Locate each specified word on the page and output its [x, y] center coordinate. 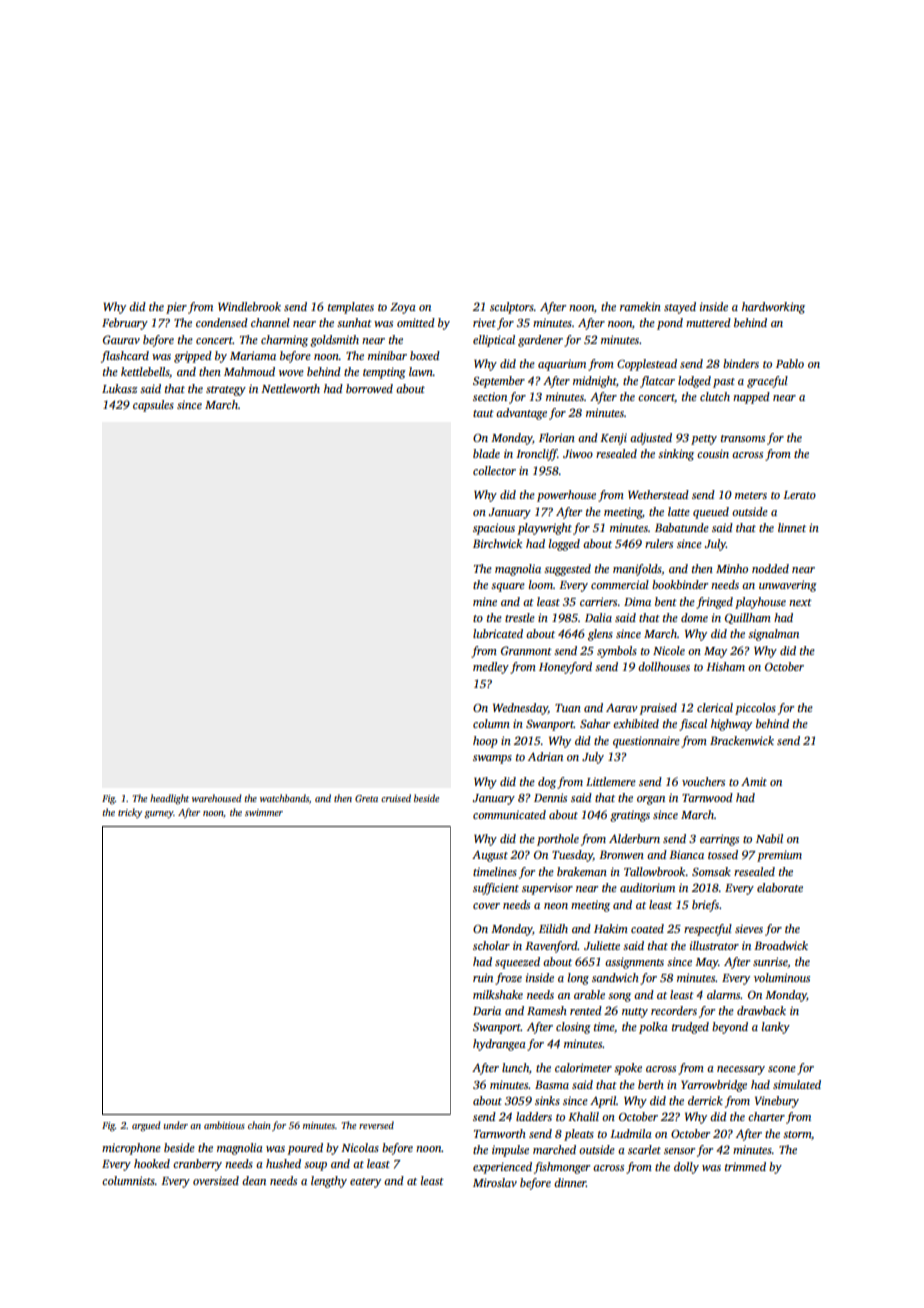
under [176, 1125]
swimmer [264, 812]
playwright [544, 529]
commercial [620, 584]
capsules [153, 406]
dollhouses [664, 666]
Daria [487, 1010]
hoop [485, 742]
